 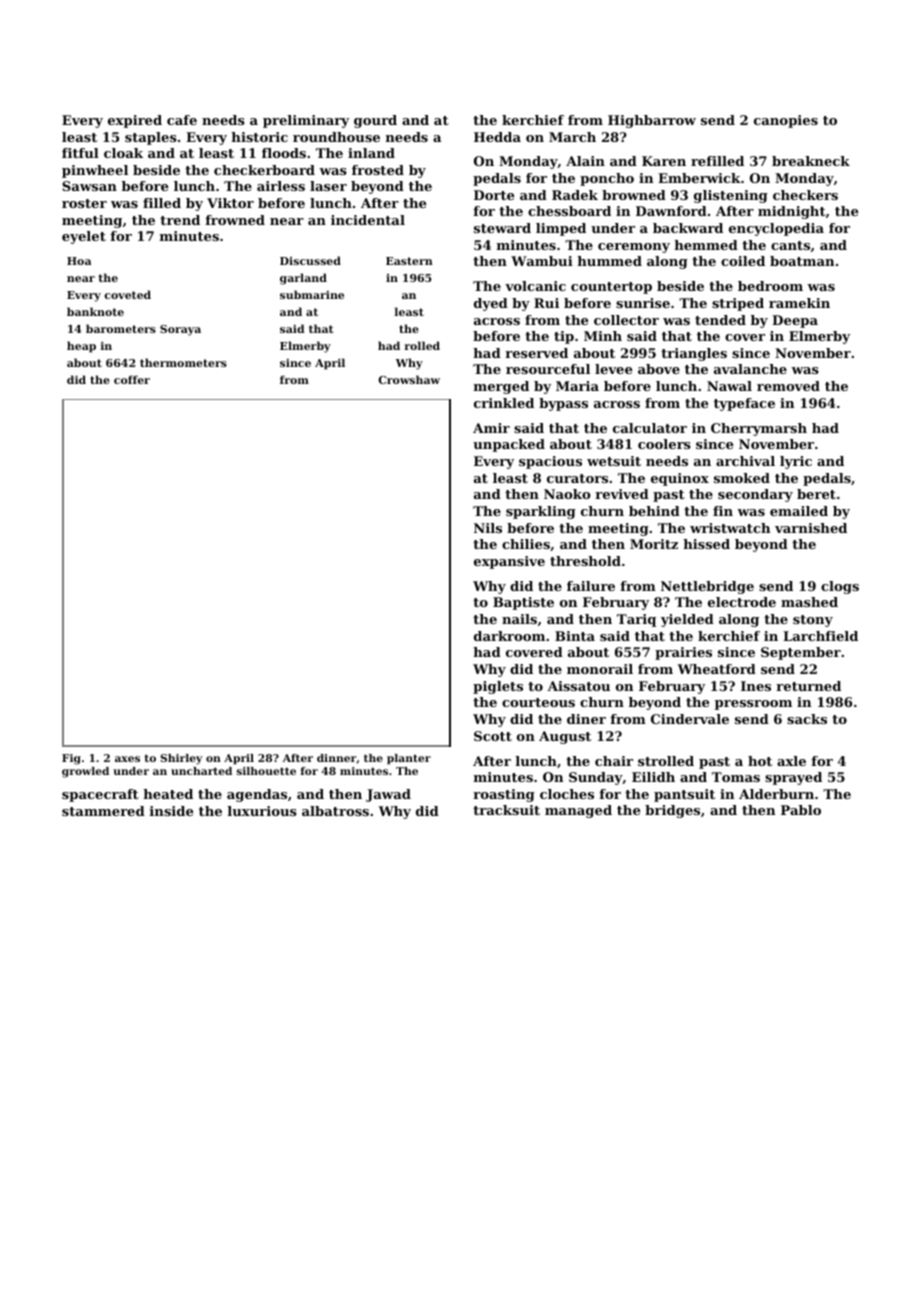 What do you see at coordinates (135, 121) in the screenshot?
I see `expired` at bounding box center [135, 121].
